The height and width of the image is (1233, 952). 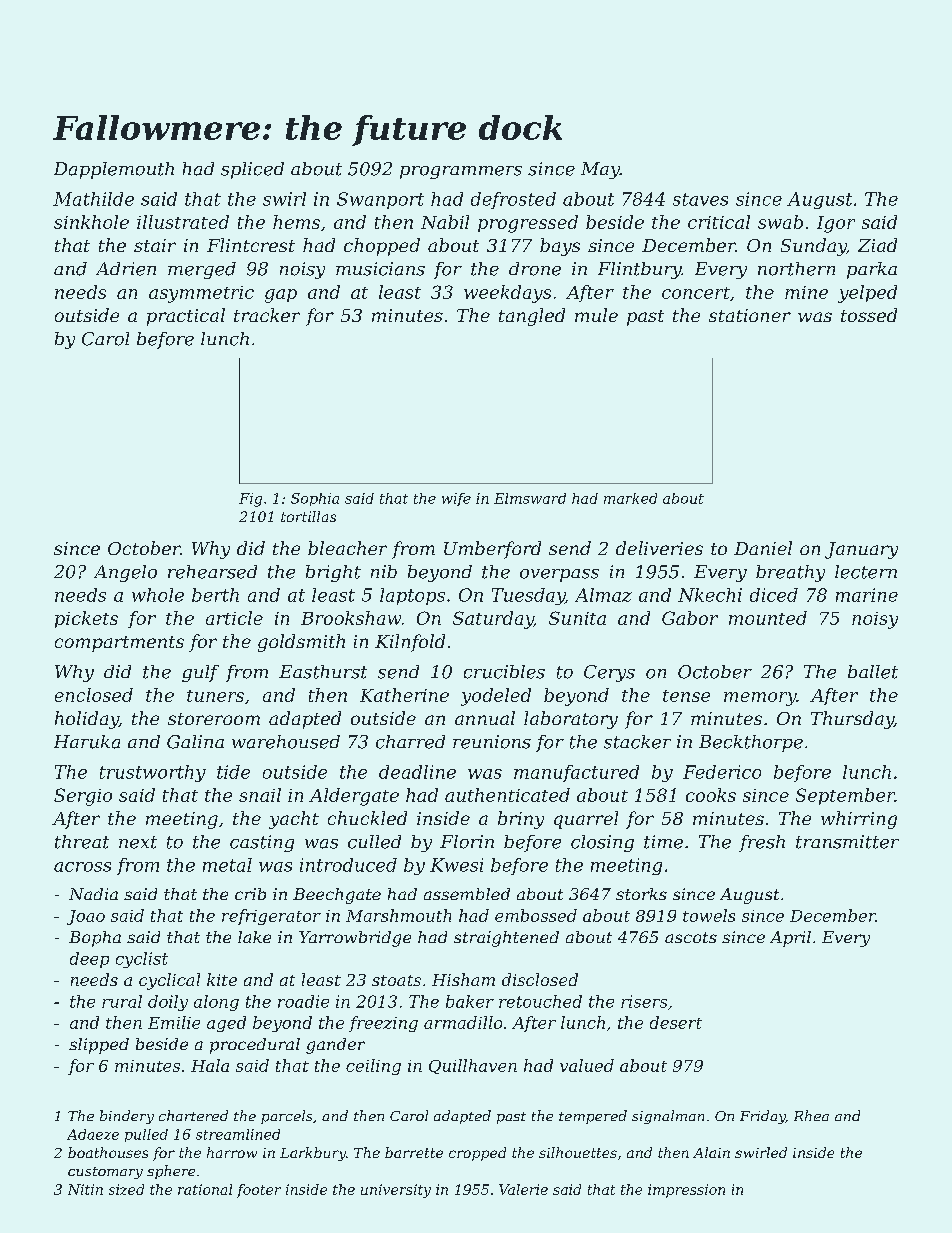 What do you see at coordinates (600, 170) in the image?
I see `May` at bounding box center [600, 170].
